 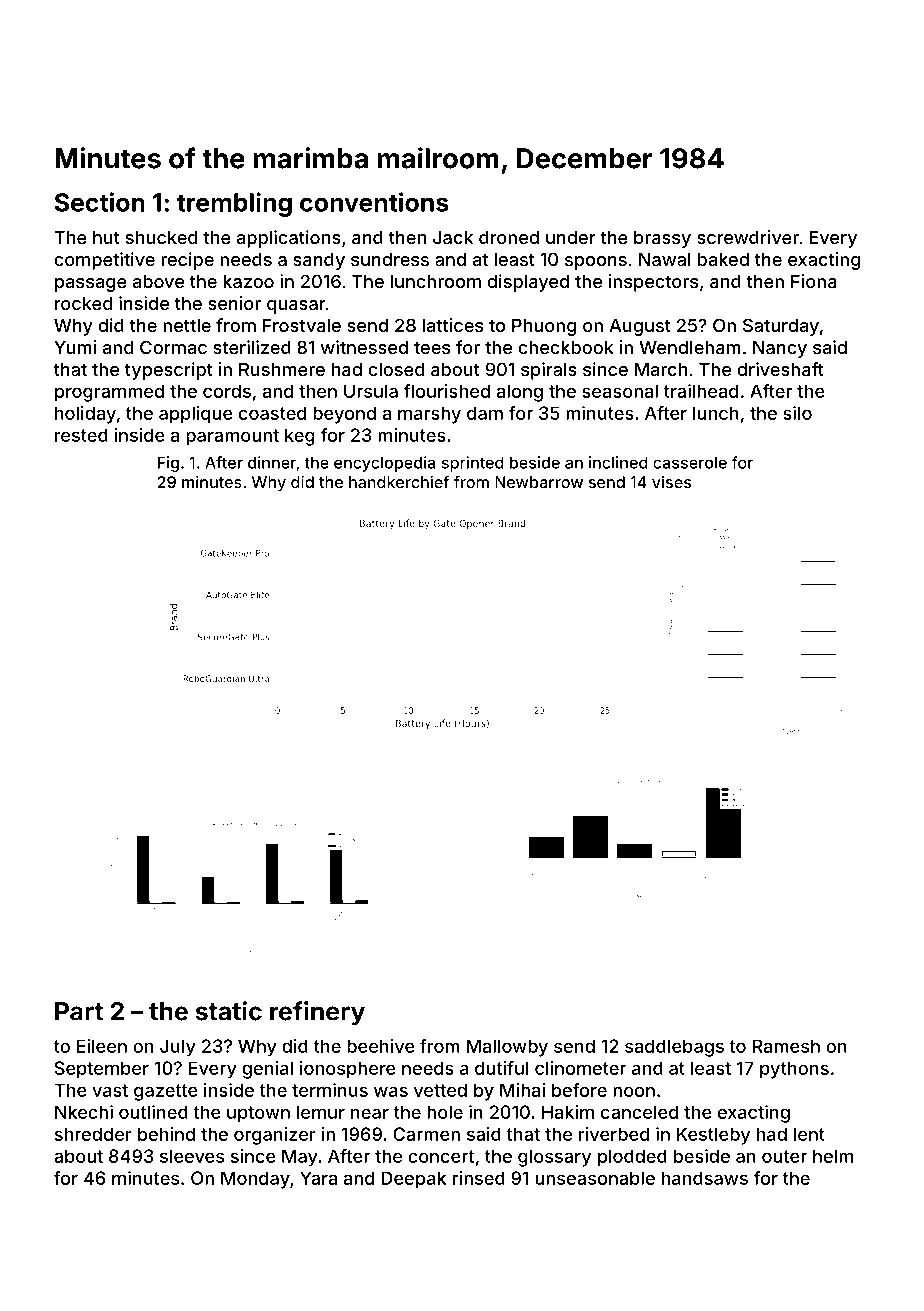 What do you see at coordinates (317, 1013) in the document?
I see `refinery` at bounding box center [317, 1013].
